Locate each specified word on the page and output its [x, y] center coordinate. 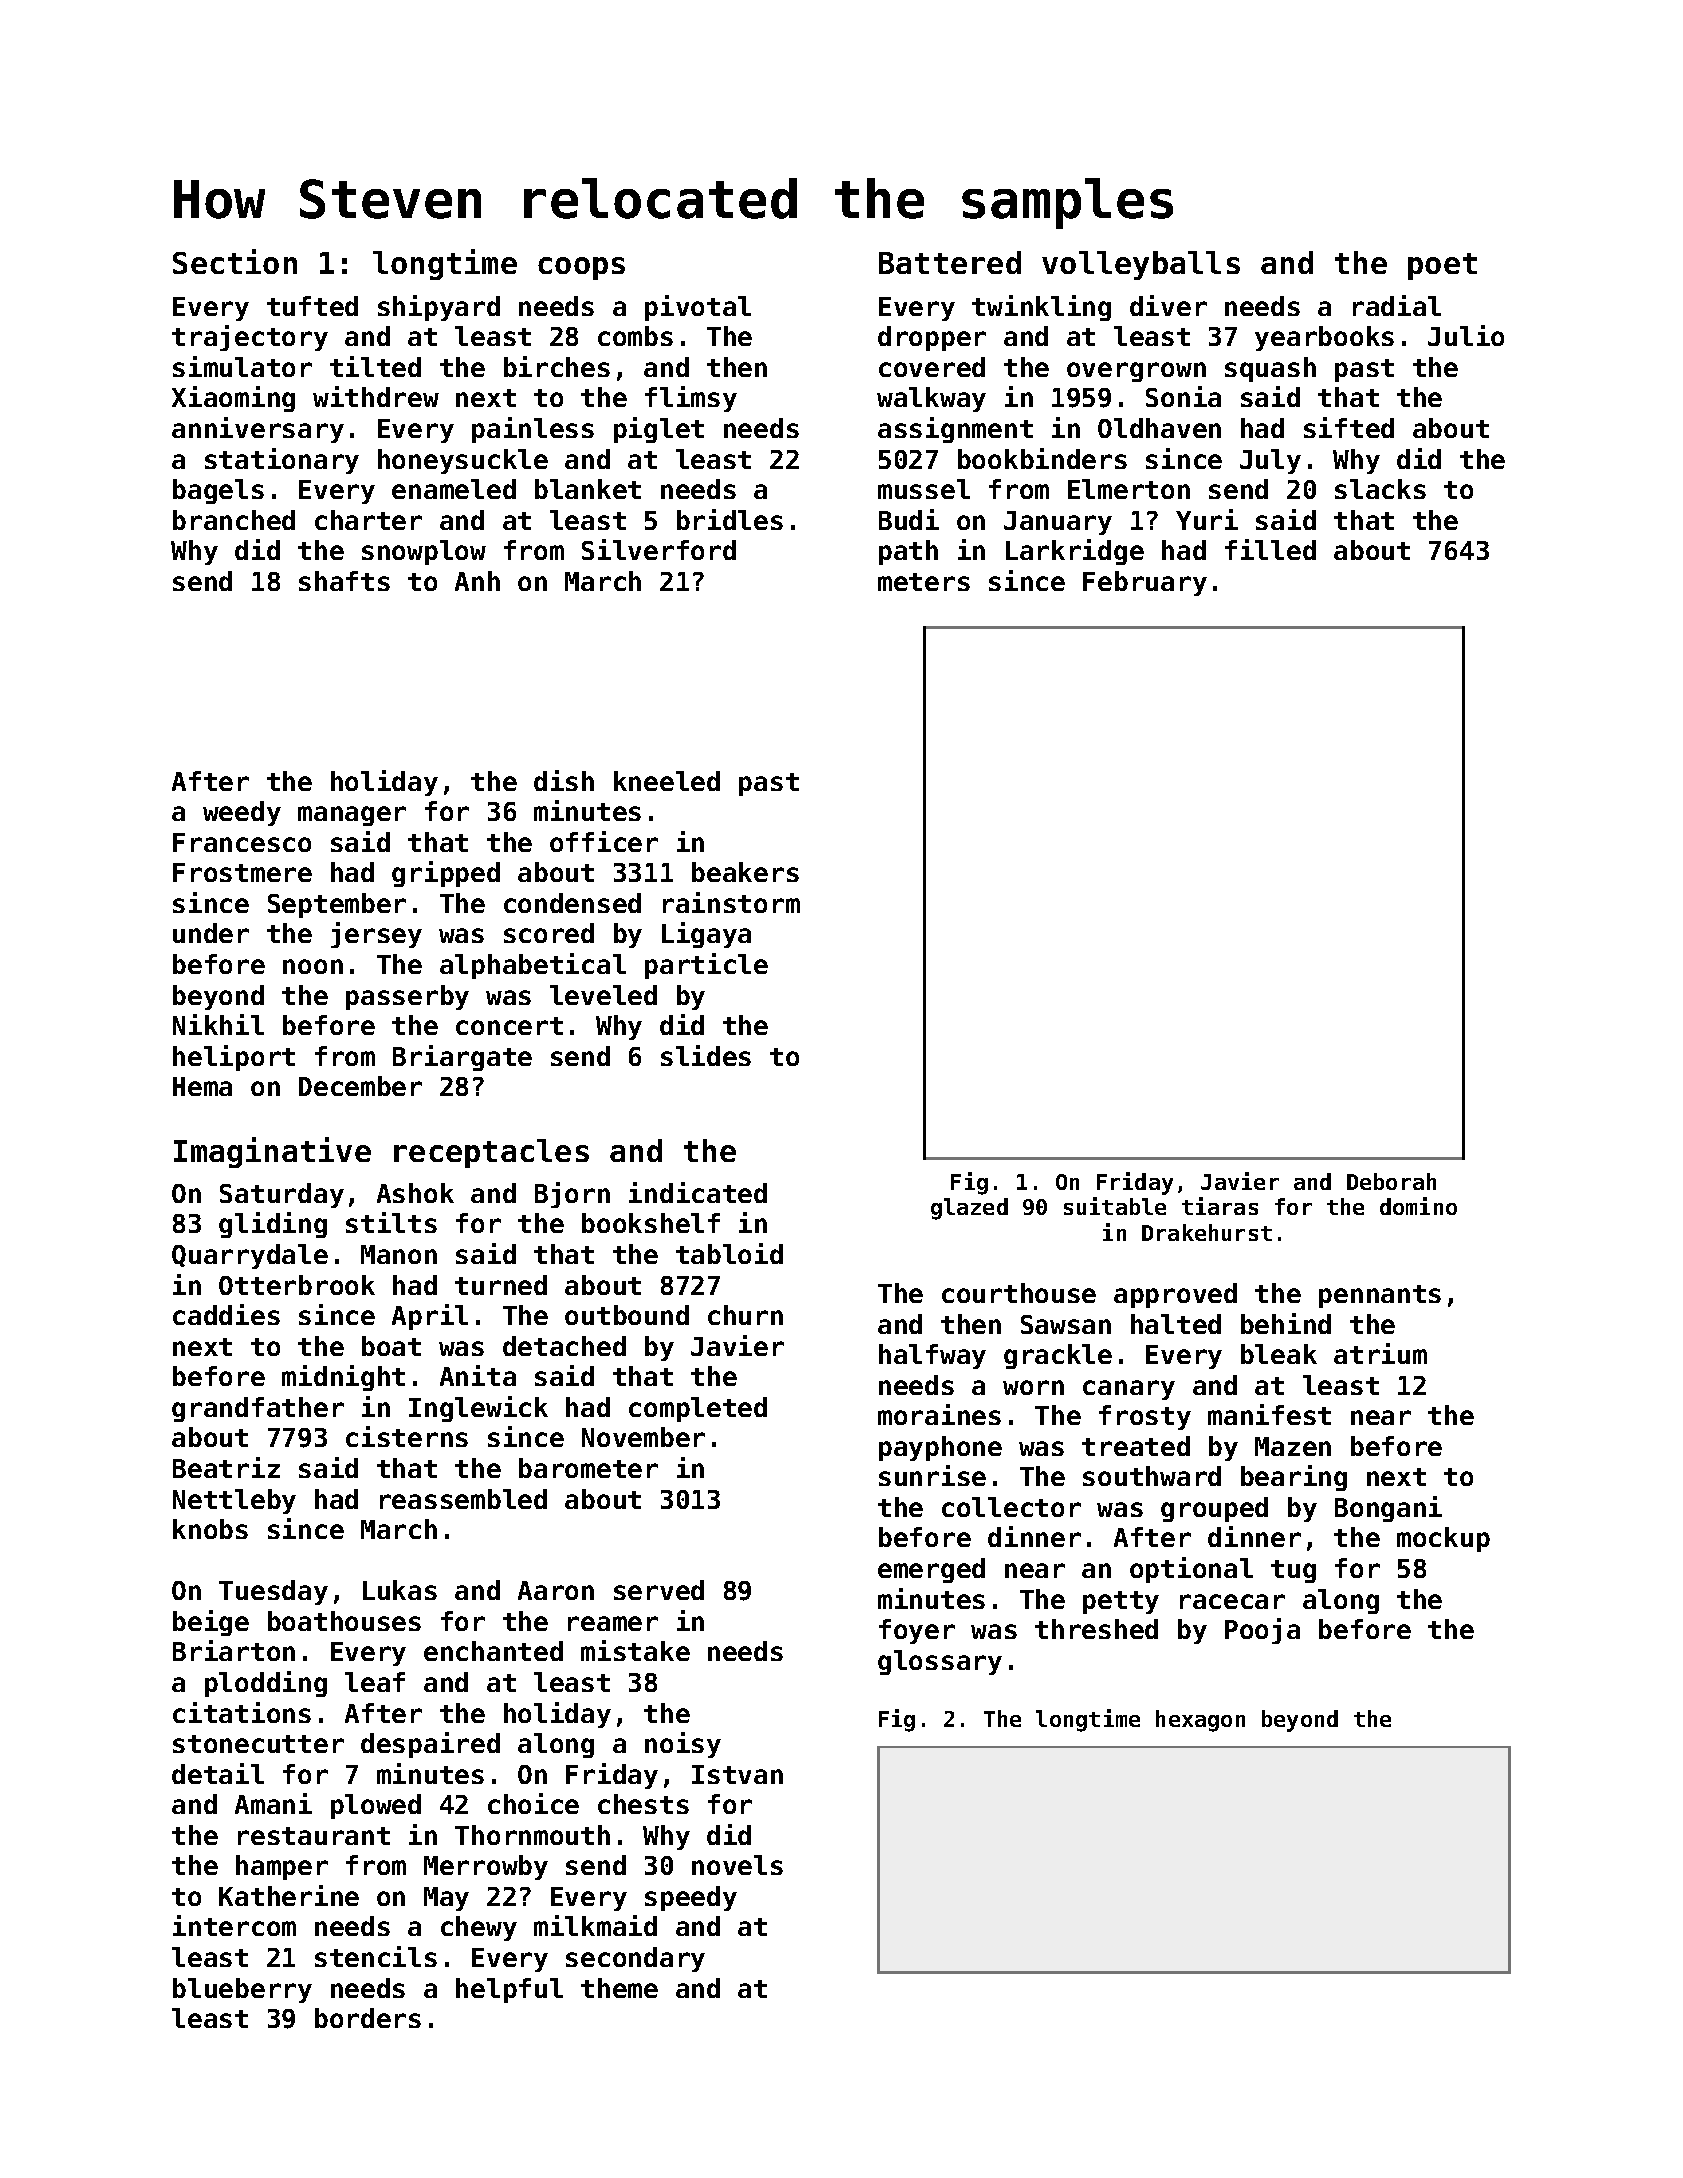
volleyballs [1141, 265]
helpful [509, 1990]
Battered [950, 262]
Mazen [1293, 1446]
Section [235, 261]
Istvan [737, 1774]
